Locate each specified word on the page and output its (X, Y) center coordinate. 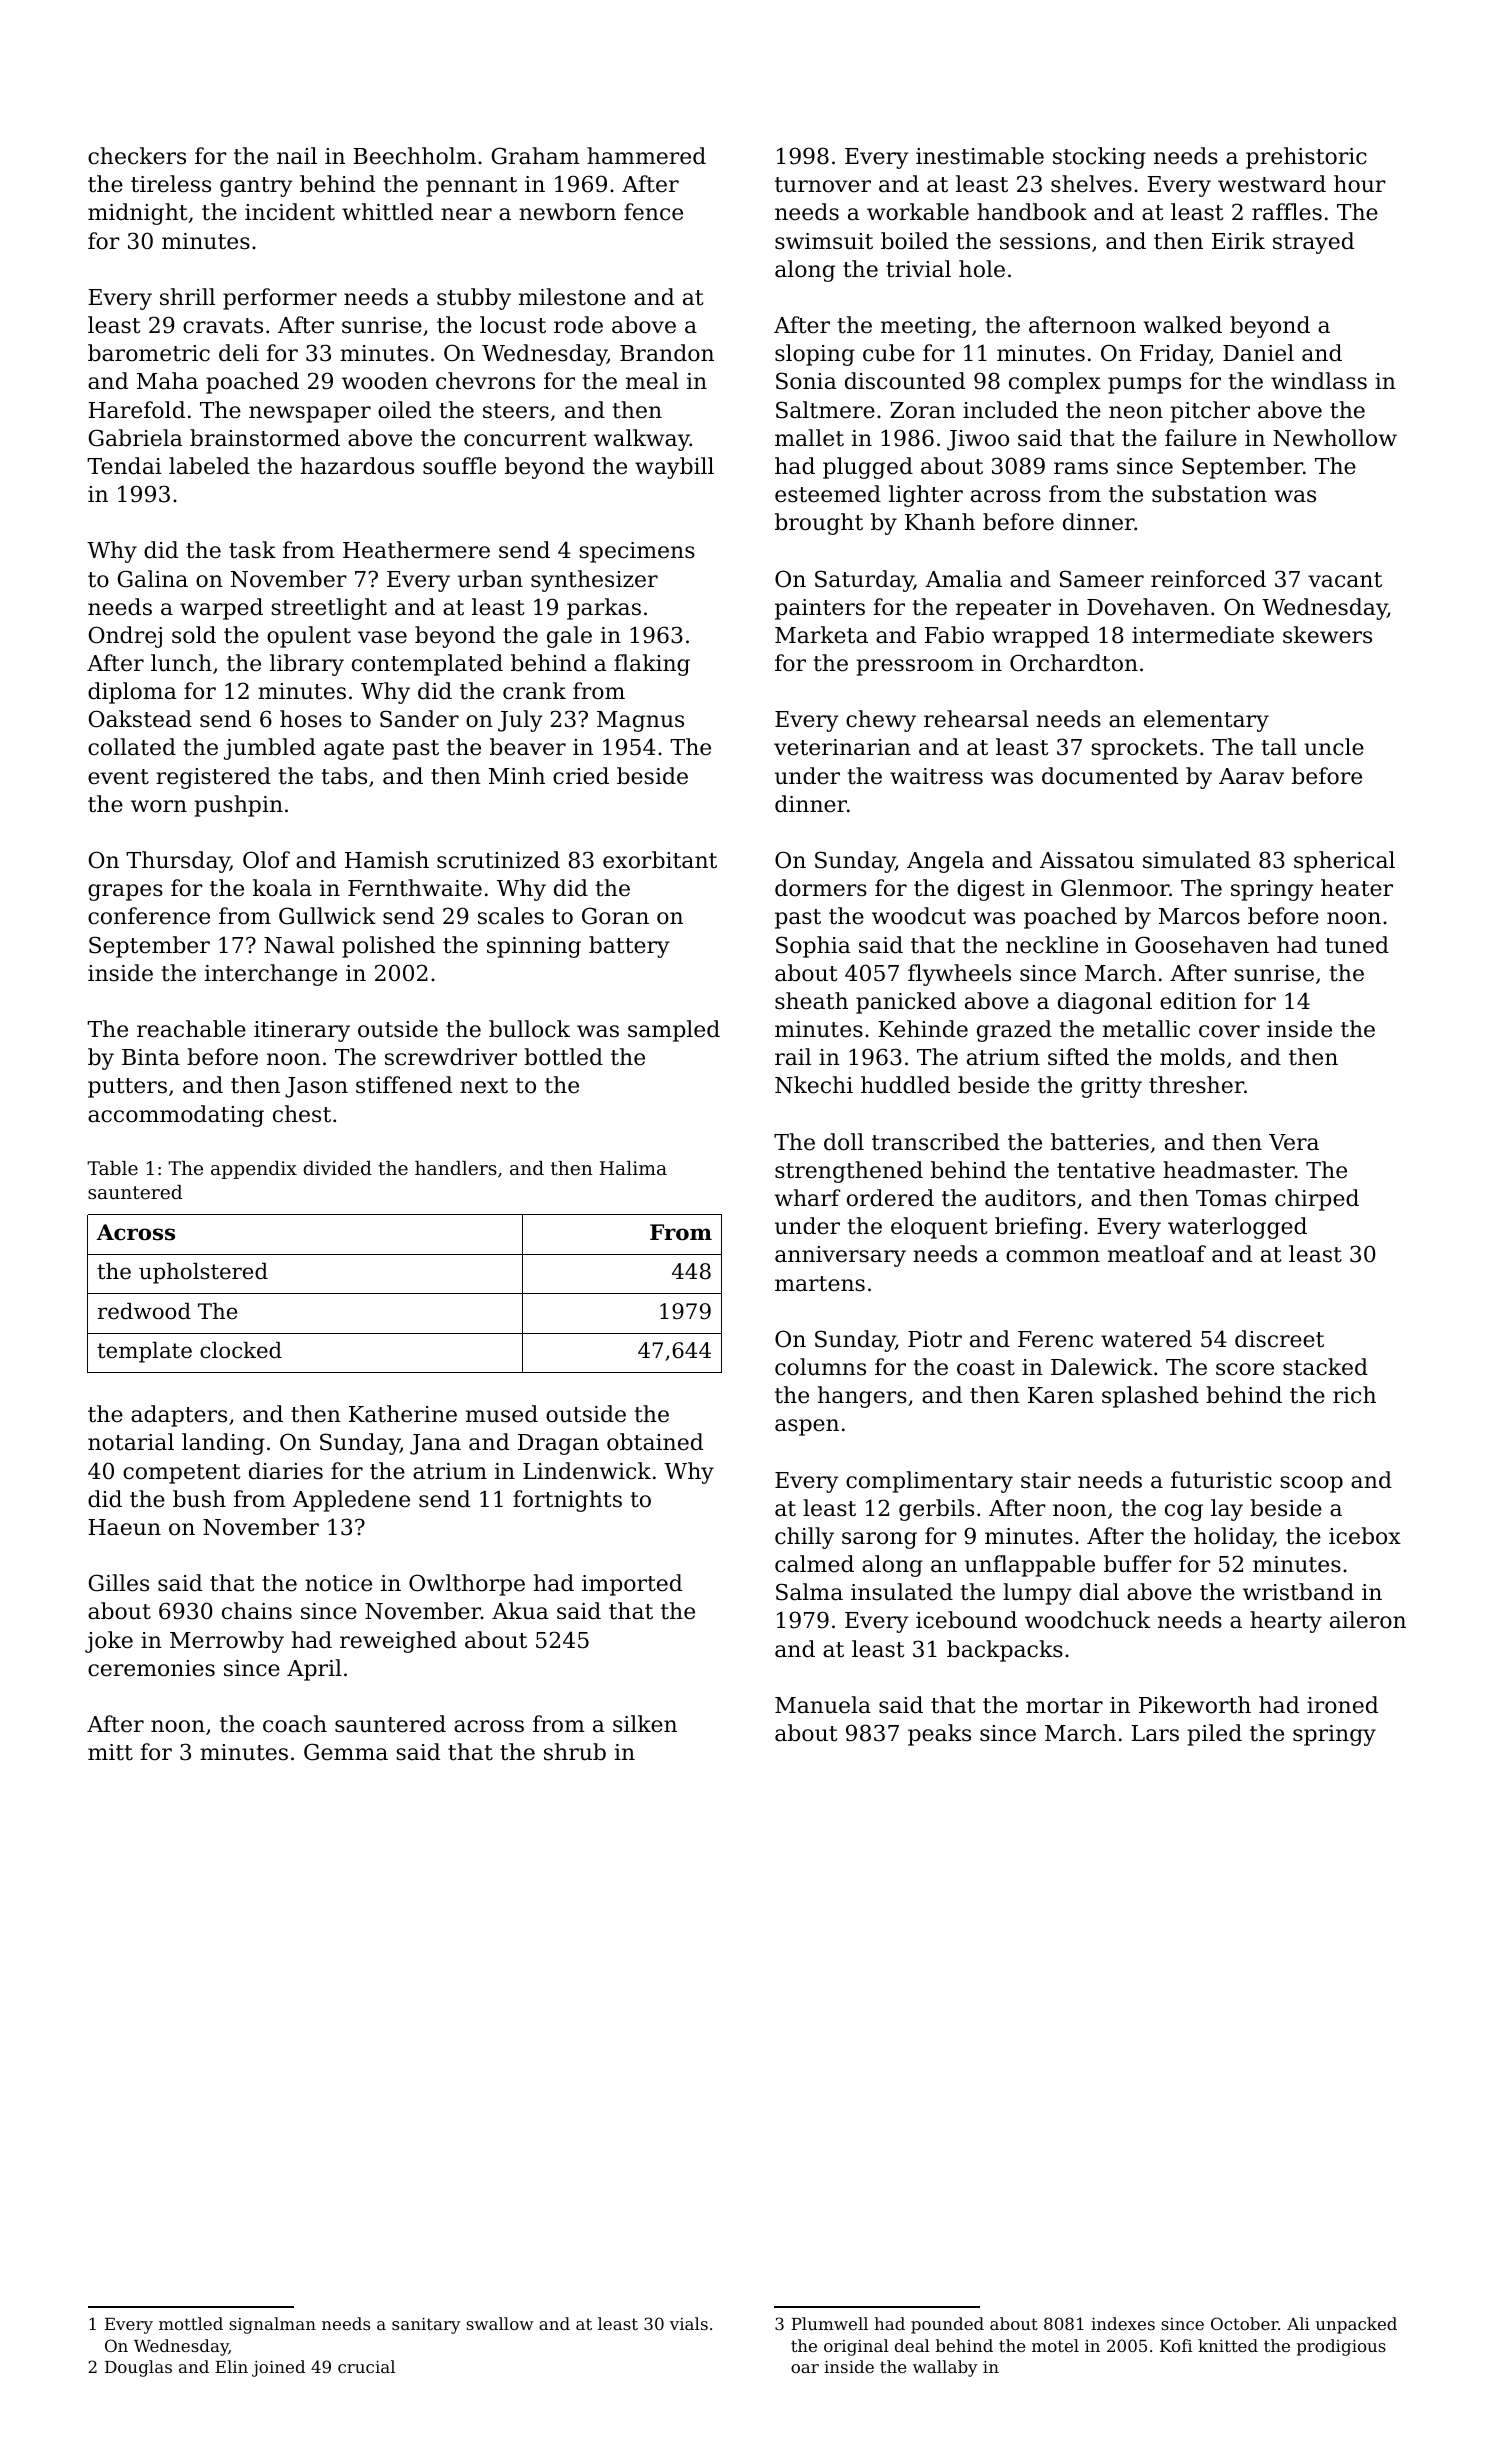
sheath (811, 1001)
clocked (241, 1350)
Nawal (299, 945)
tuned (1357, 945)
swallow (499, 2323)
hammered (646, 156)
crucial (366, 2366)
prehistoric (1306, 158)
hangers (862, 1397)
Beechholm (414, 156)
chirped (1317, 1200)
